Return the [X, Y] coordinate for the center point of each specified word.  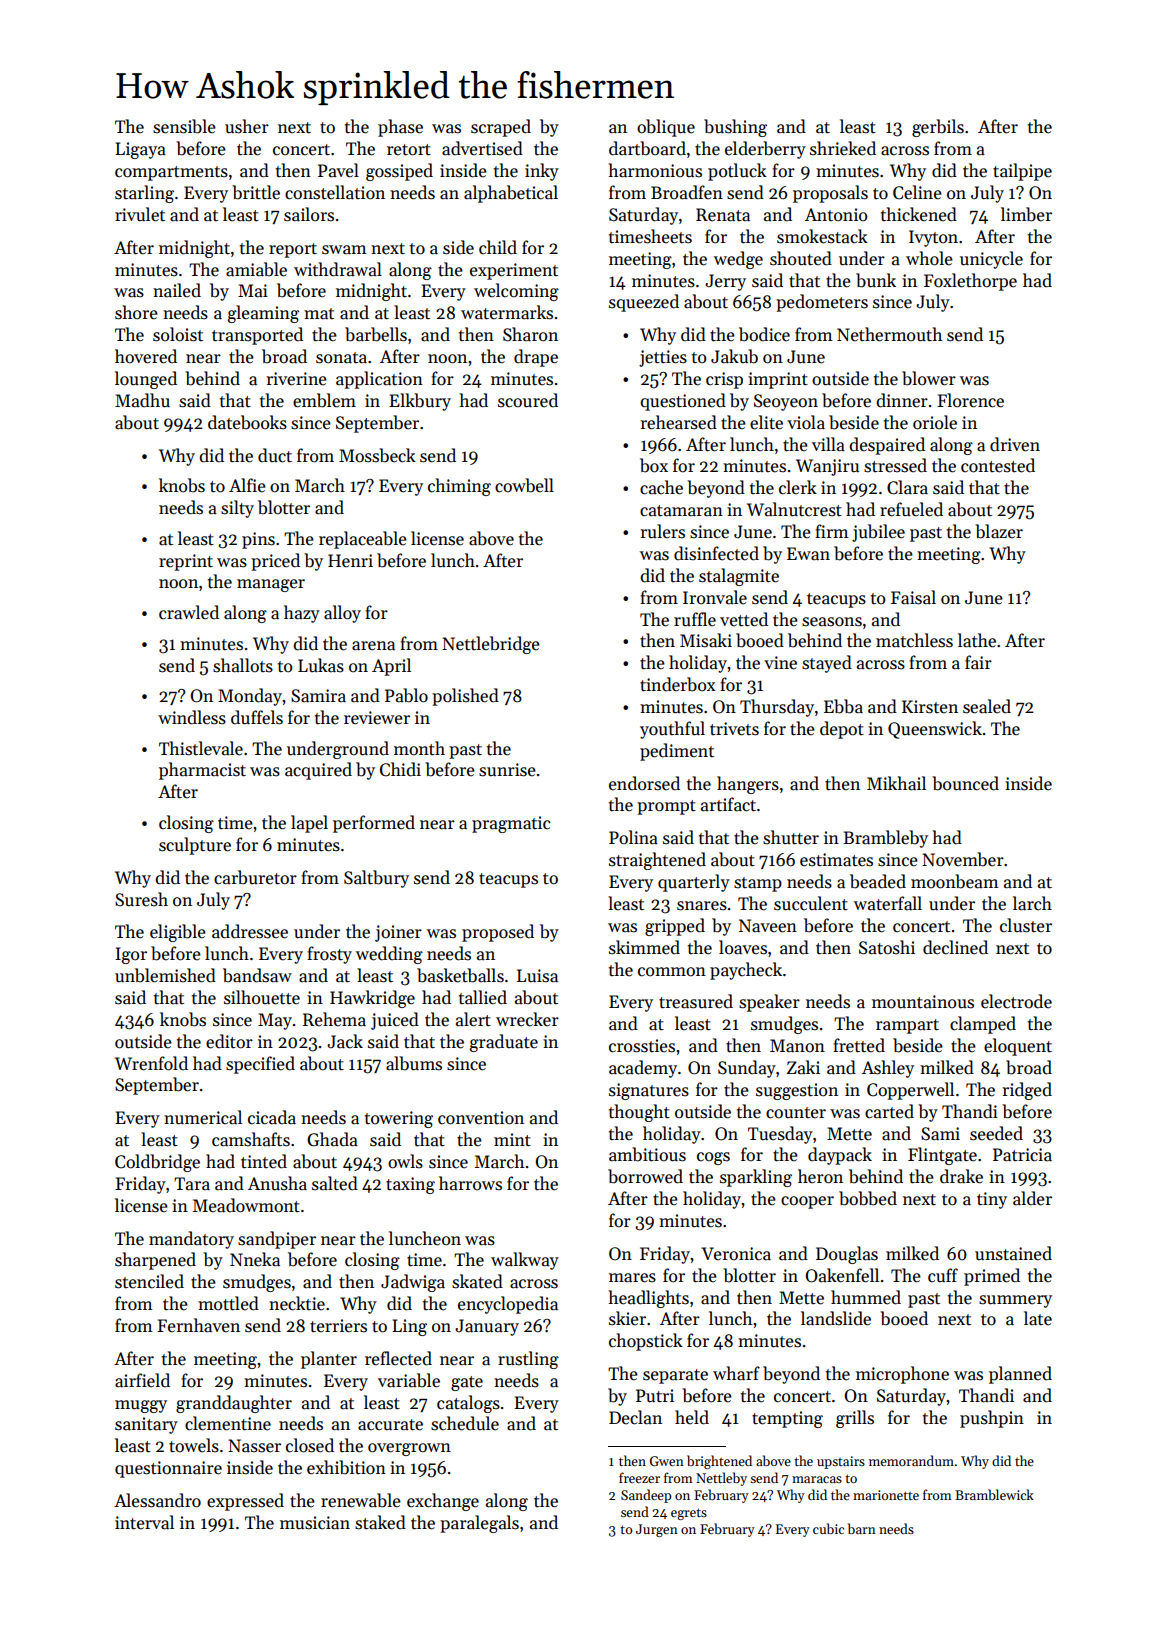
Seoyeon [786, 402]
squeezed [644, 303]
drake [961, 1176]
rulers [662, 531]
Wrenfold [151, 1063]
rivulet [140, 214]
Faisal [913, 597]
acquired [318, 771]
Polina [633, 837]
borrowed [645, 1176]
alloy [342, 614]
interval [144, 1522]
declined [955, 947]
